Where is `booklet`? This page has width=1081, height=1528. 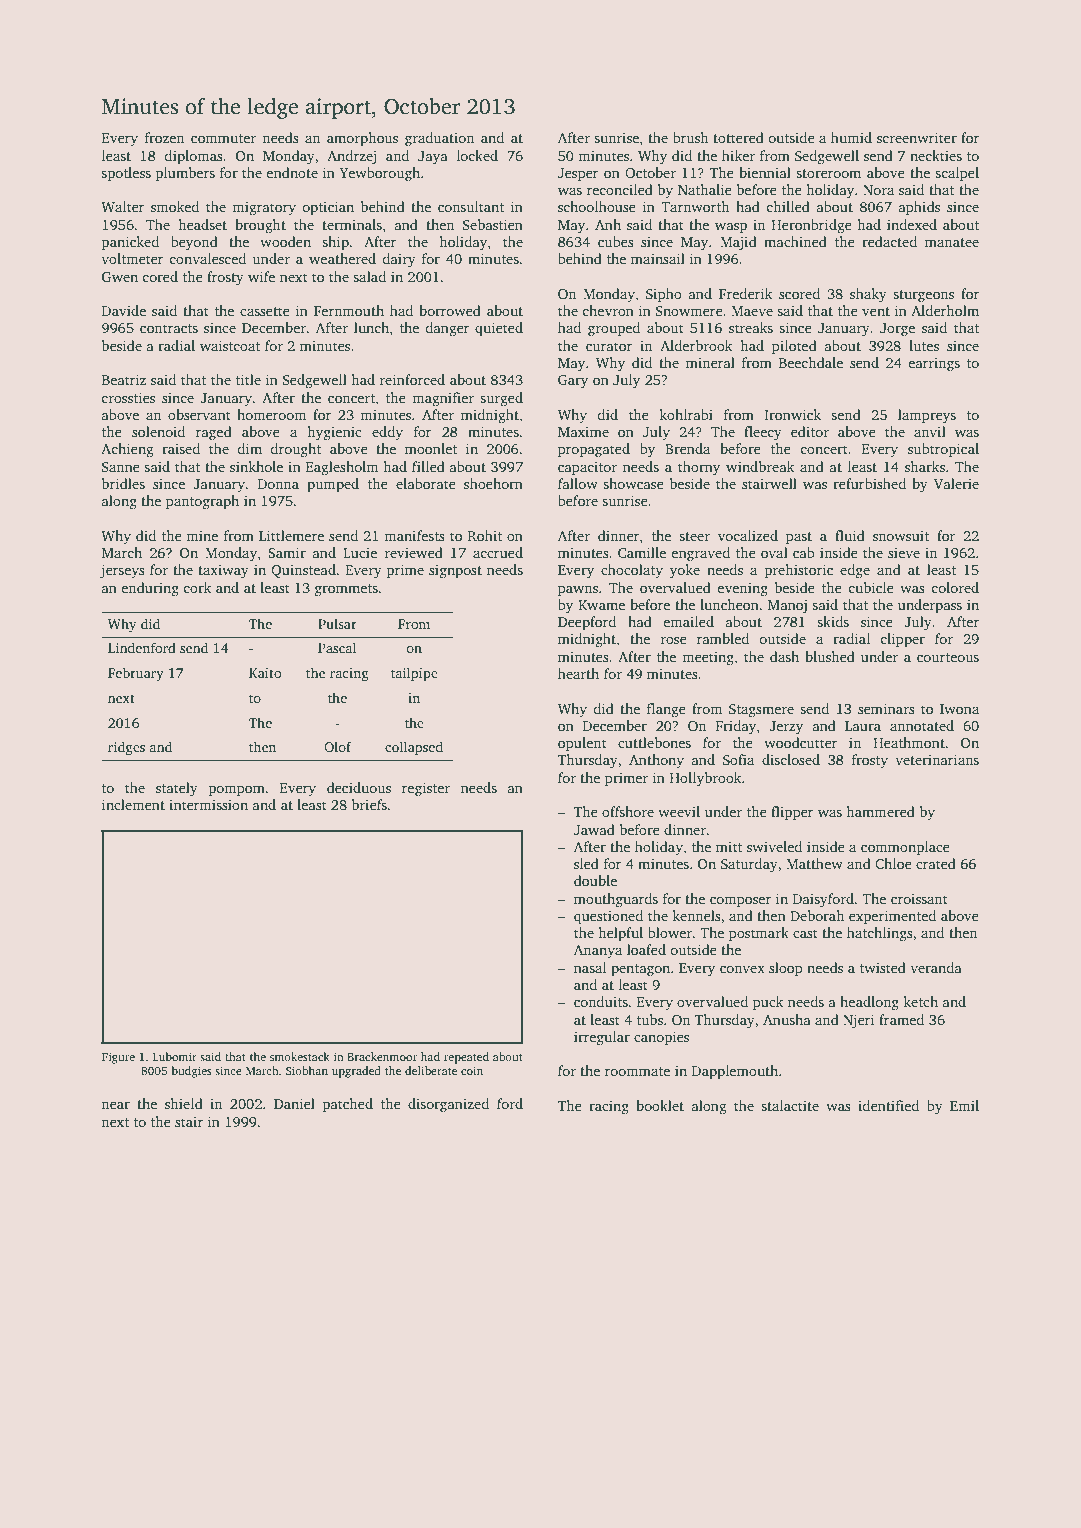
booklet is located at coordinates (660, 1105).
